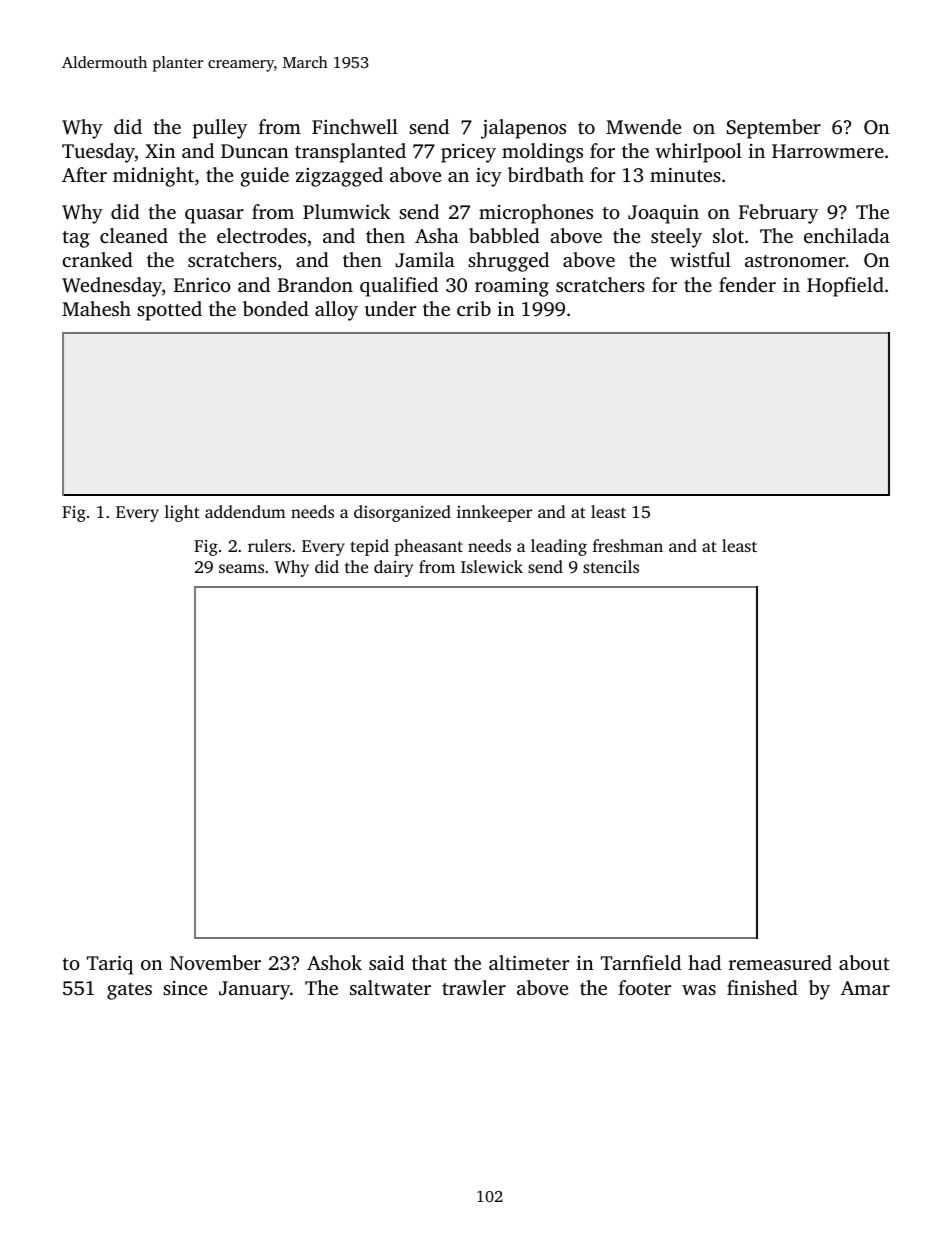 The image size is (952, 1233). What do you see at coordinates (269, 545) in the page?
I see `rulers` at bounding box center [269, 545].
